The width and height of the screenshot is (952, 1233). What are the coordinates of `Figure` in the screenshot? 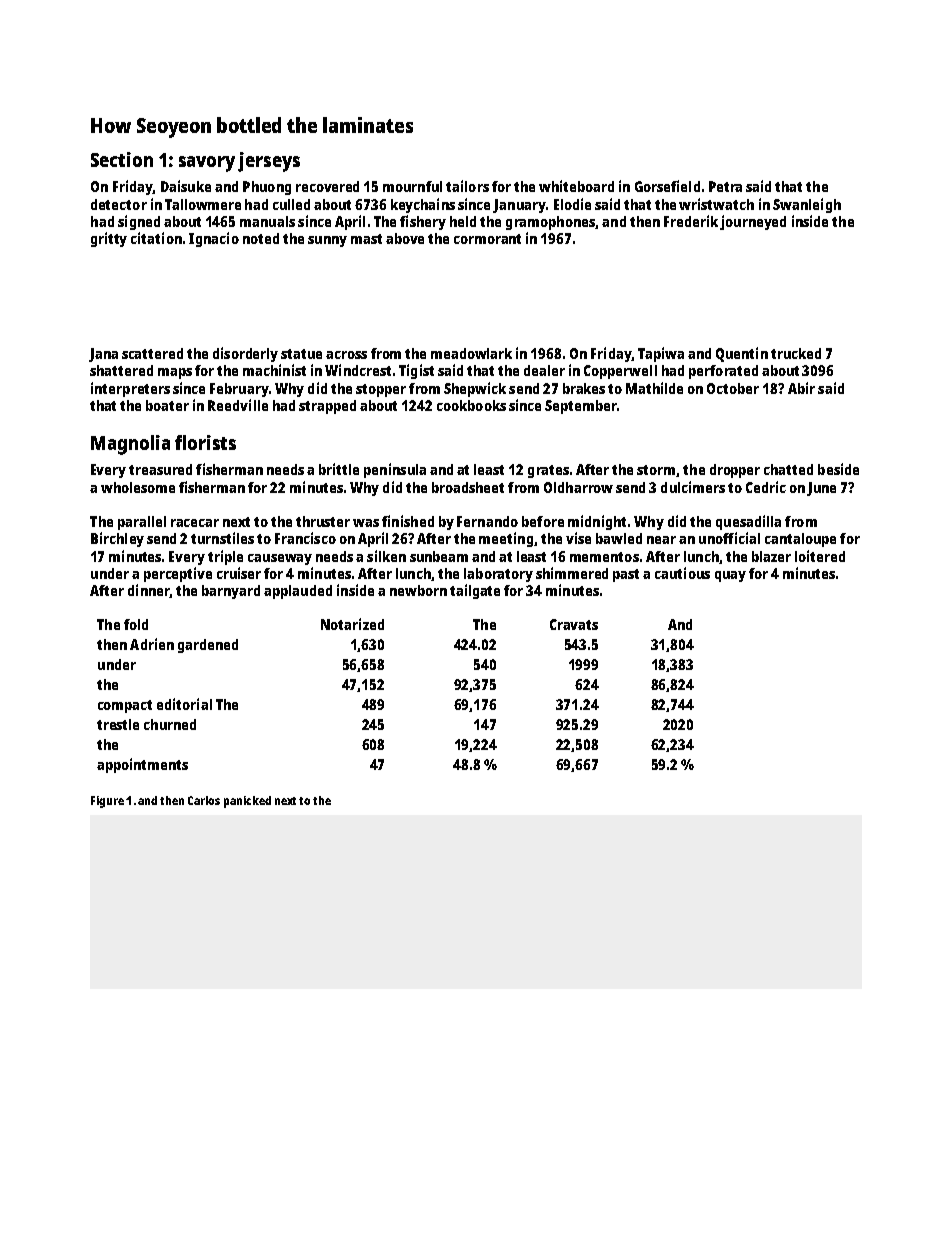 It's located at (107, 802).
